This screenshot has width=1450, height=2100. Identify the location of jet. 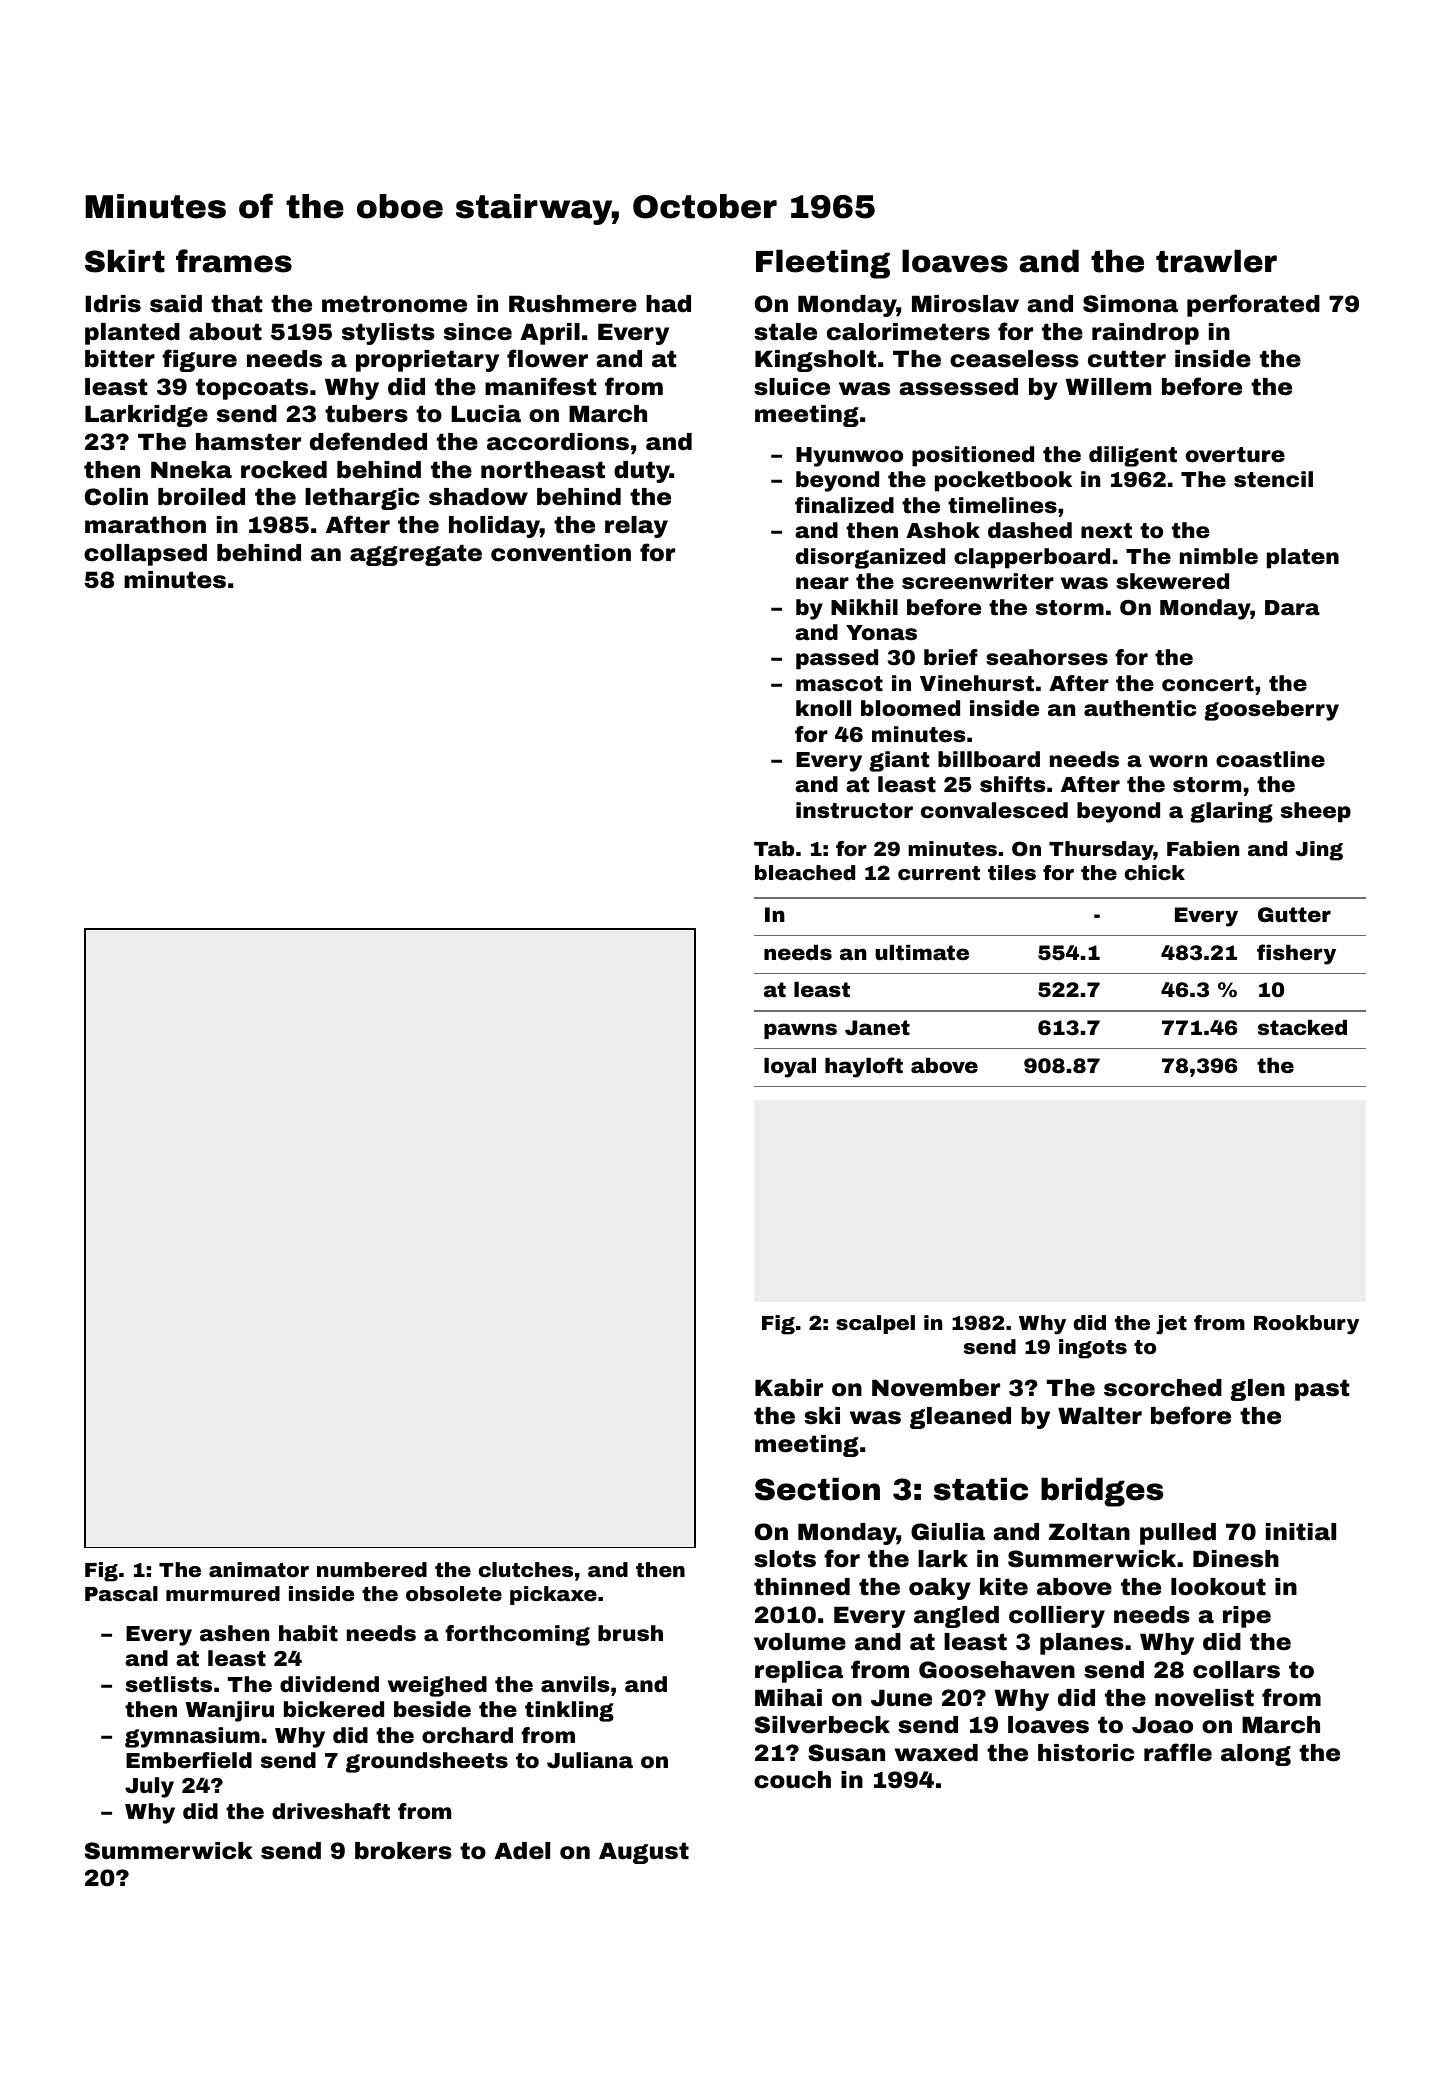
(1171, 1325).
